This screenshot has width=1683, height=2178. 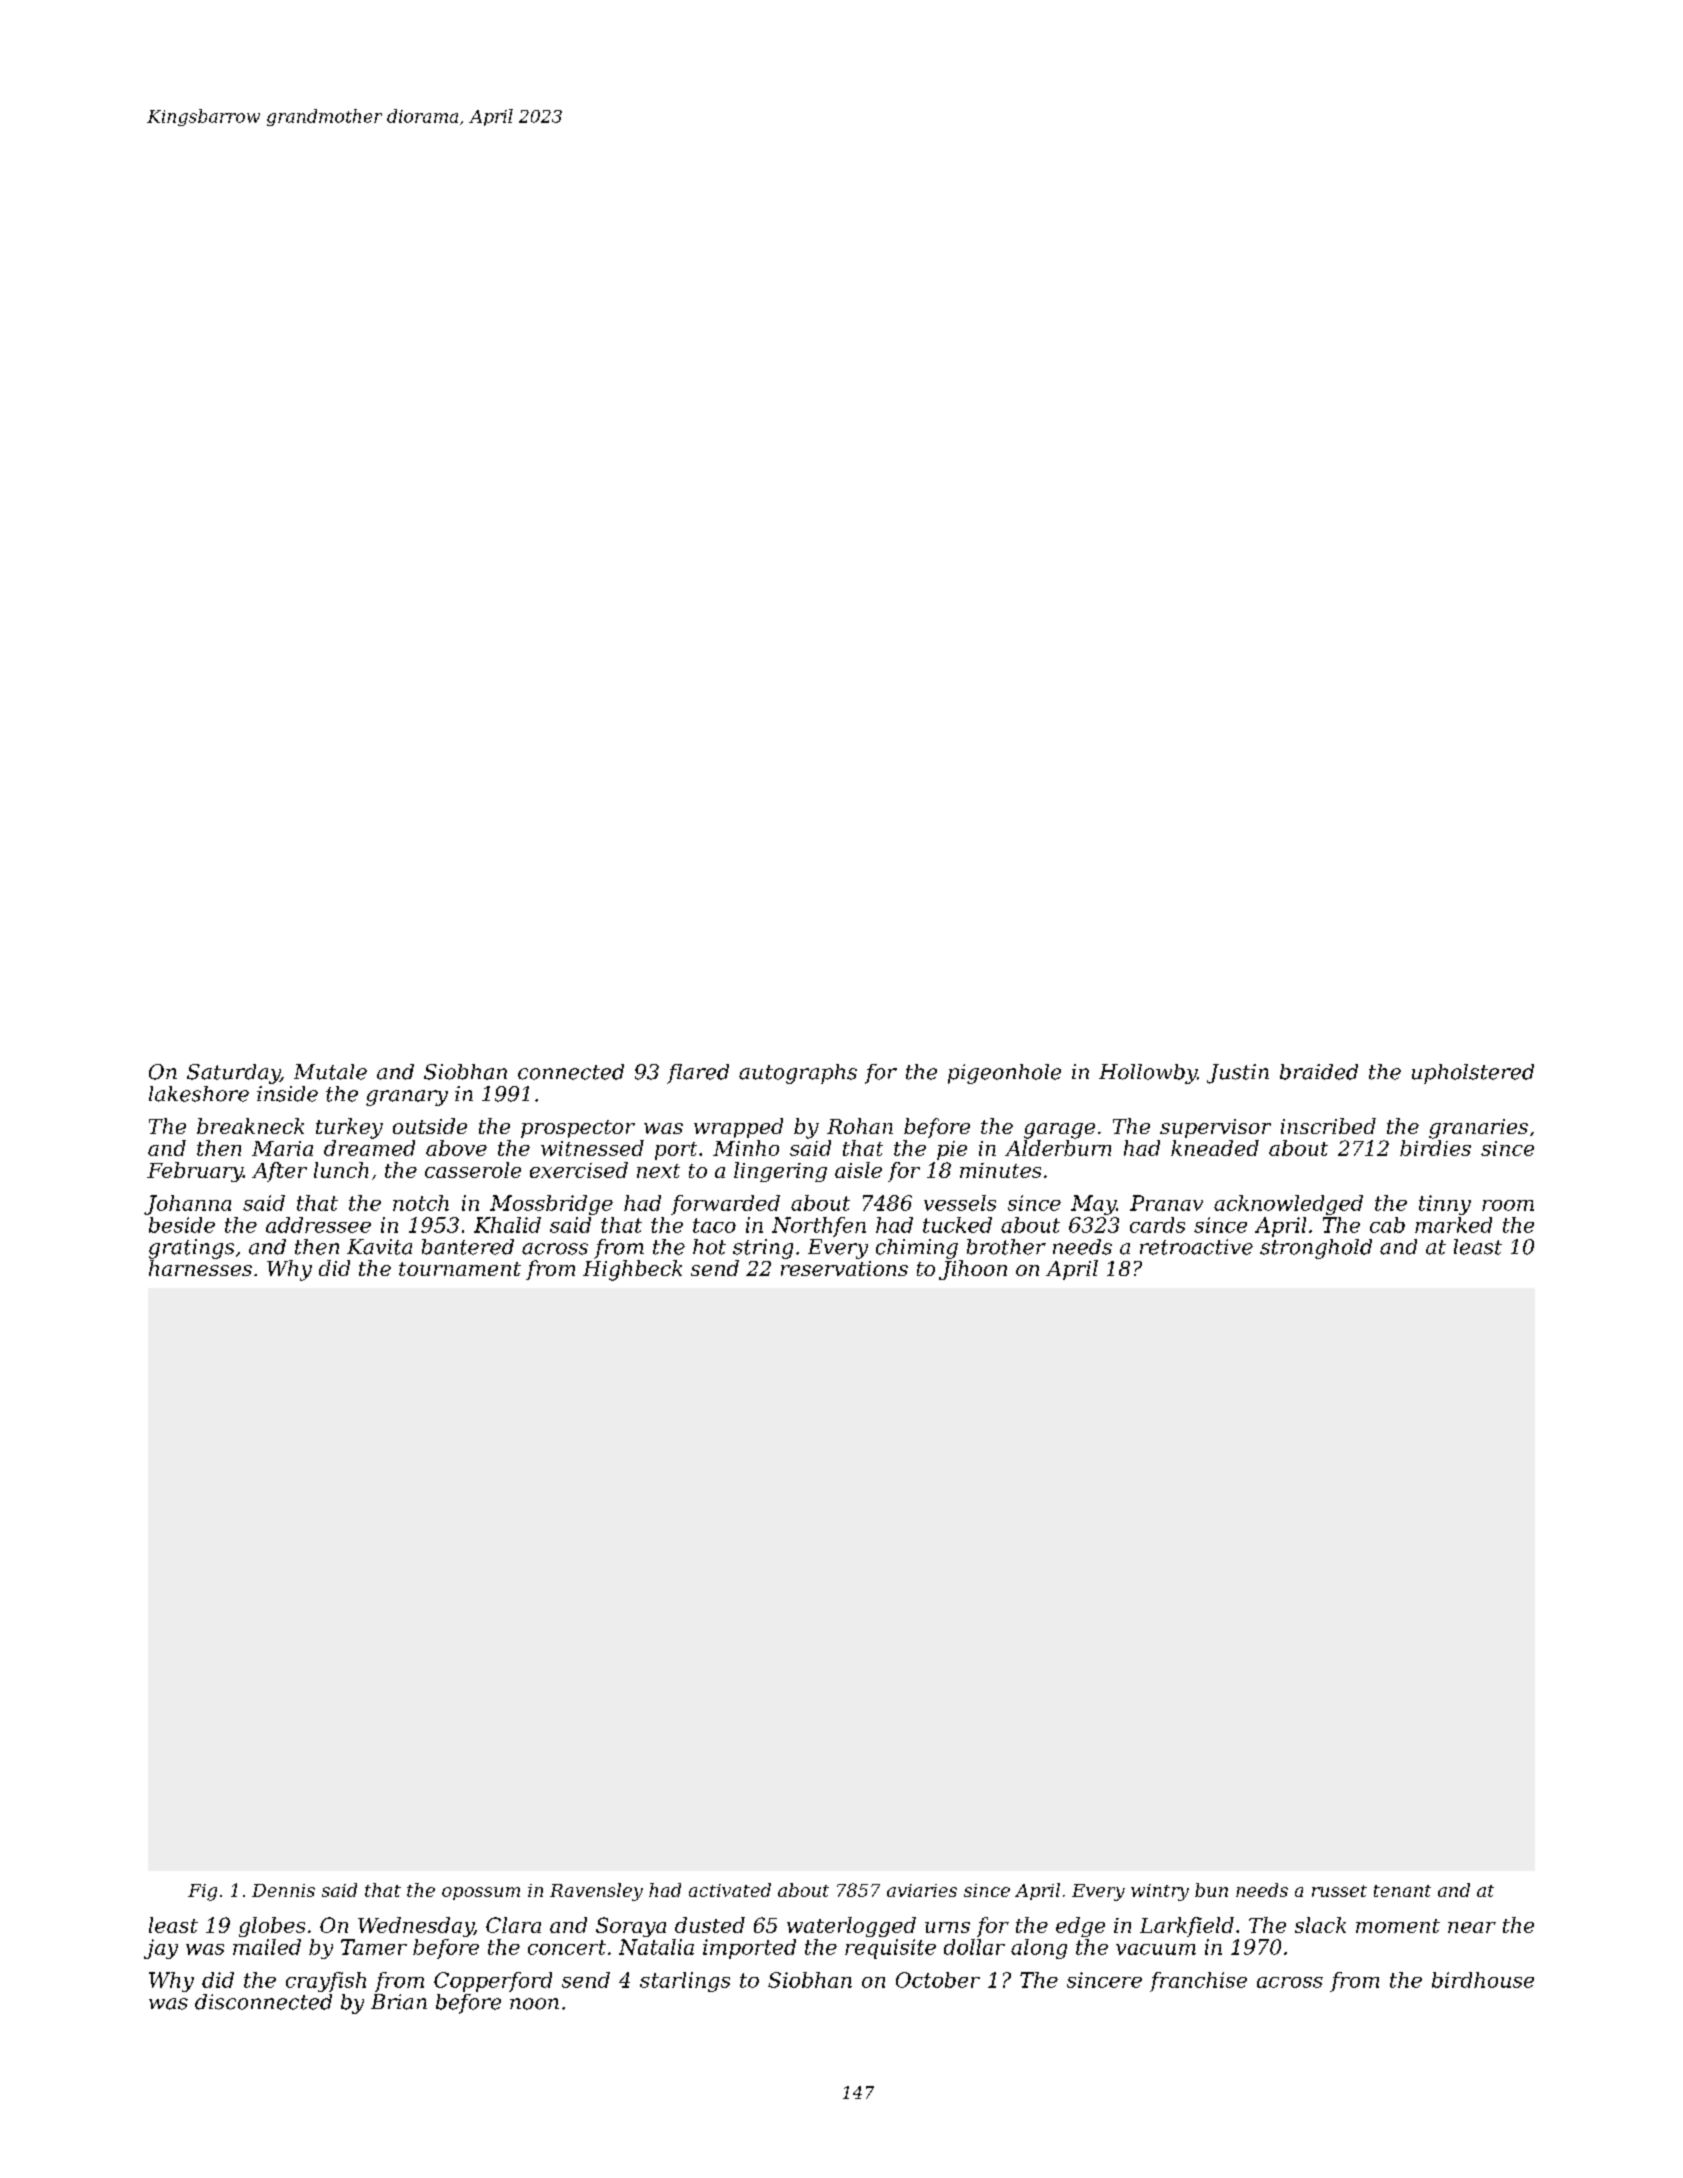 I want to click on activated, so click(x=730, y=1890).
